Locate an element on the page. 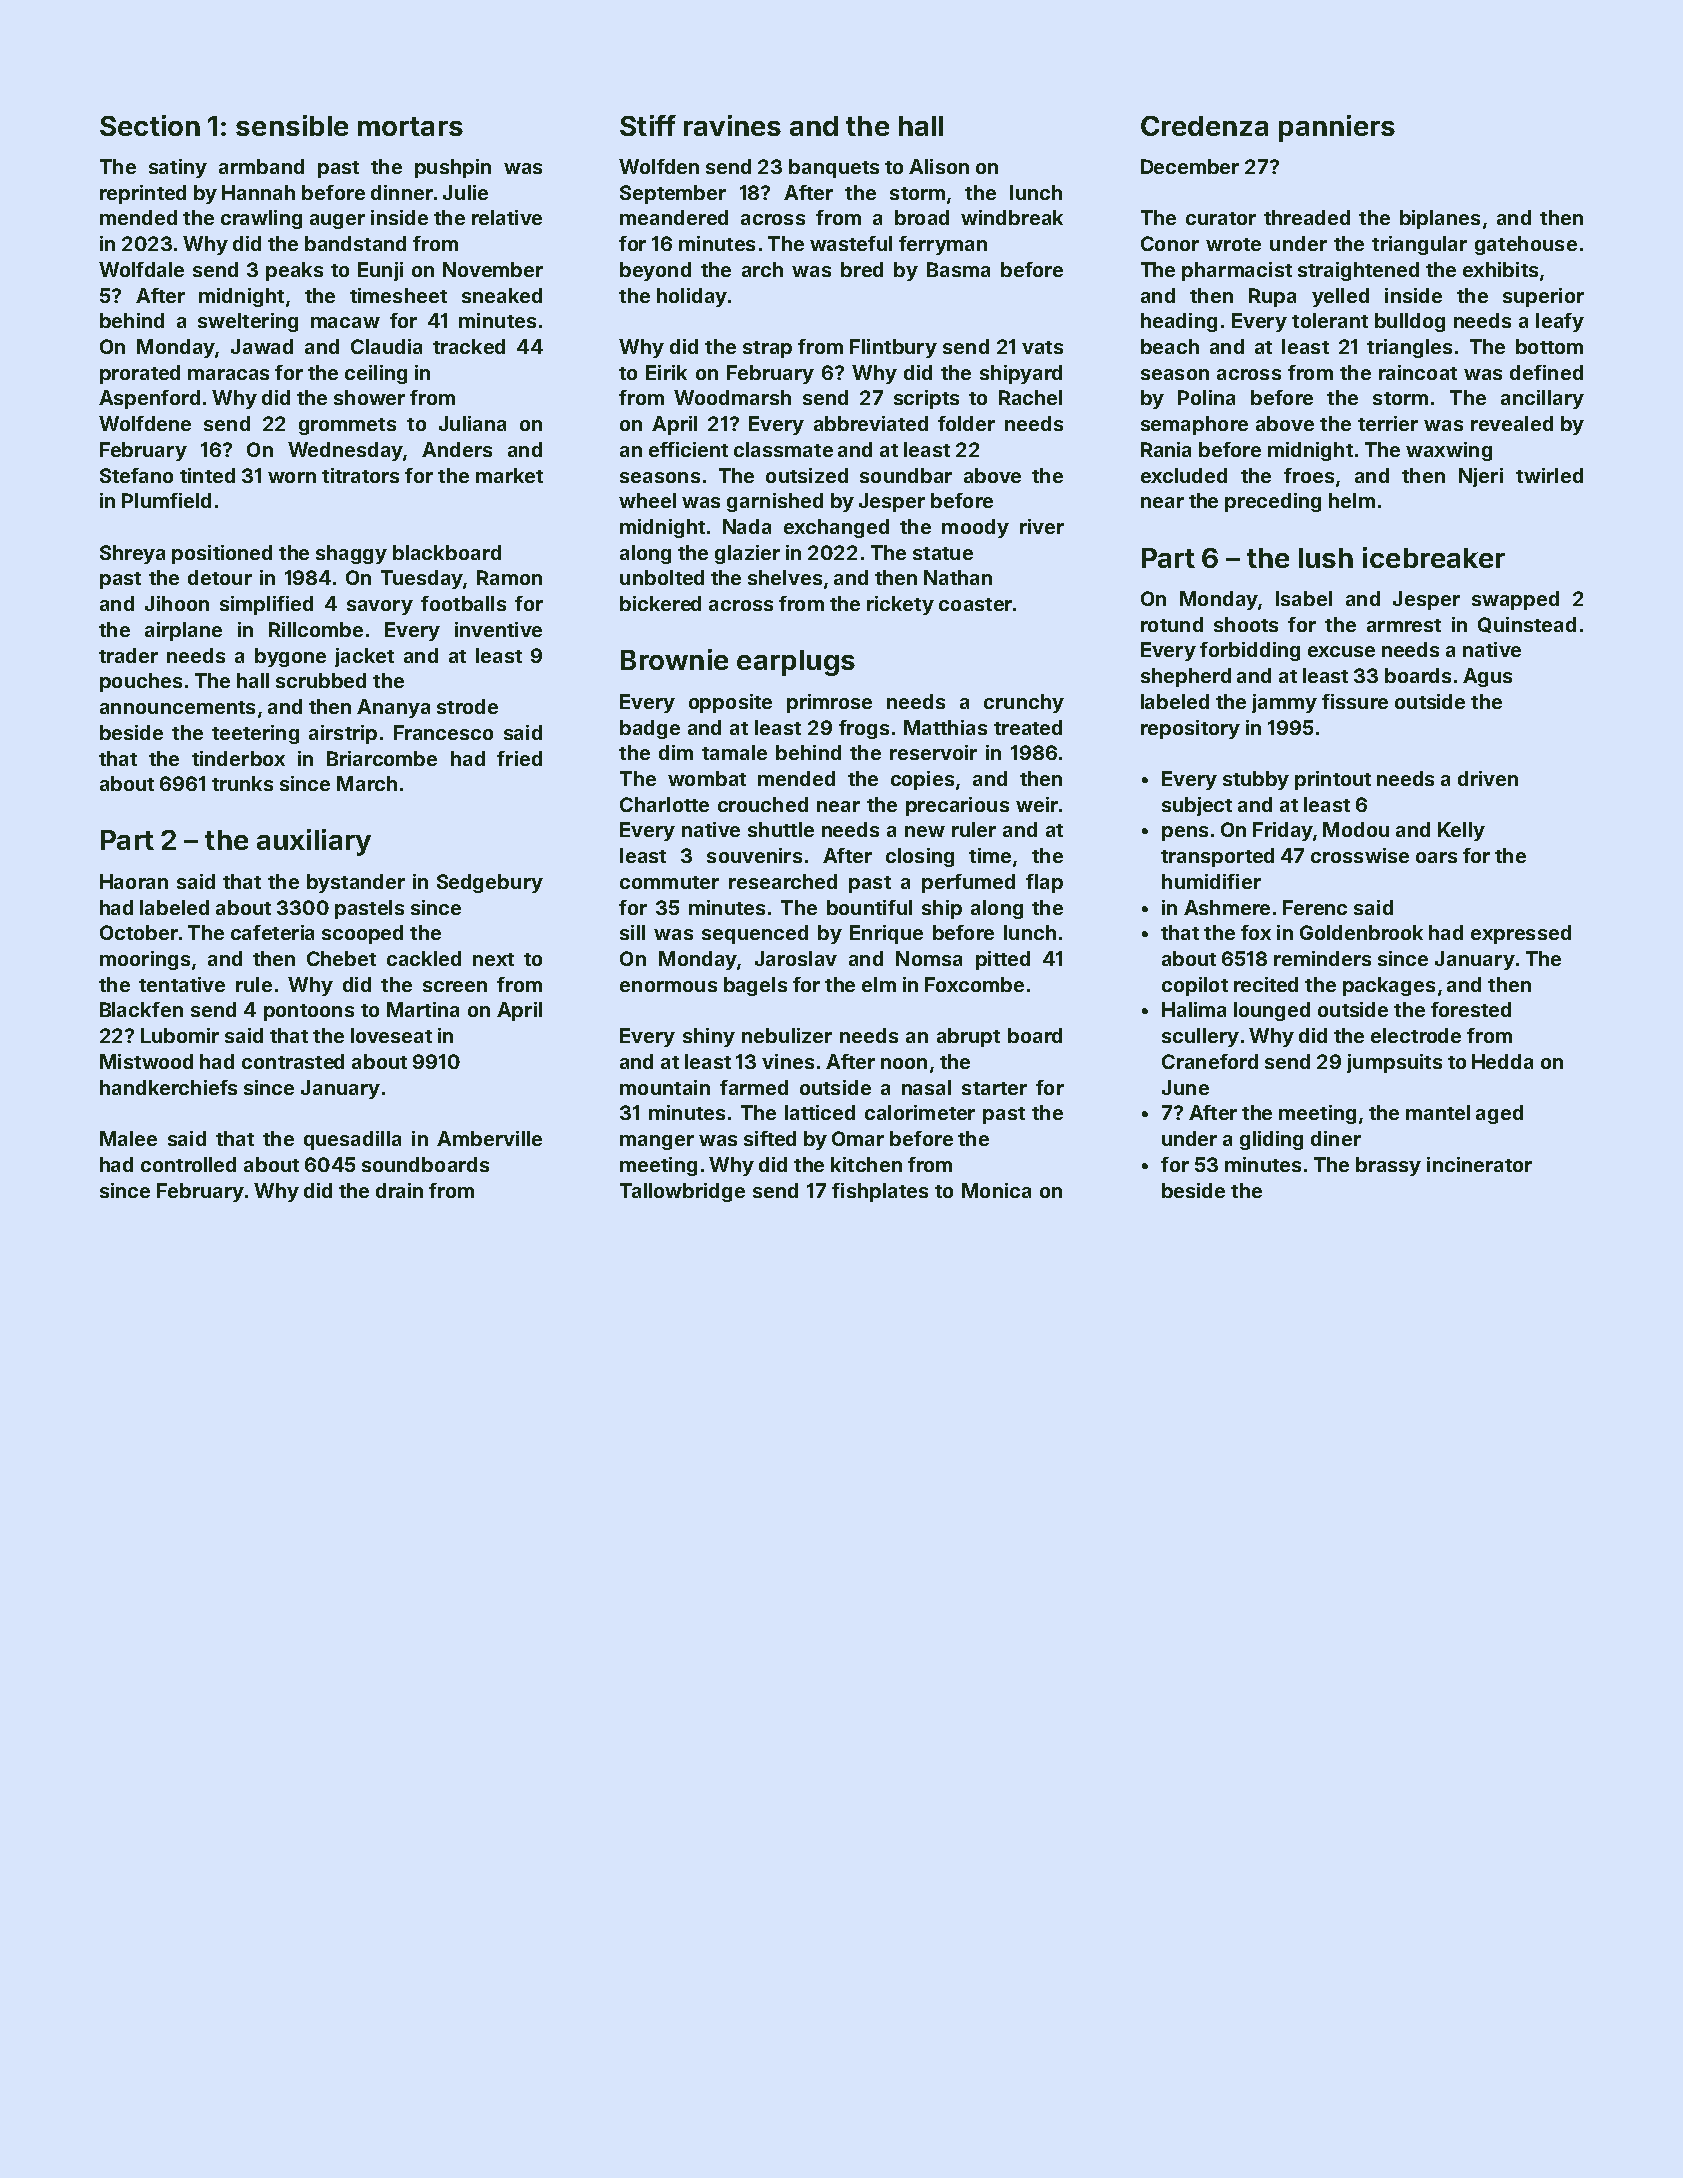 The image size is (1683, 2178). excuse is located at coordinates (1341, 651).
